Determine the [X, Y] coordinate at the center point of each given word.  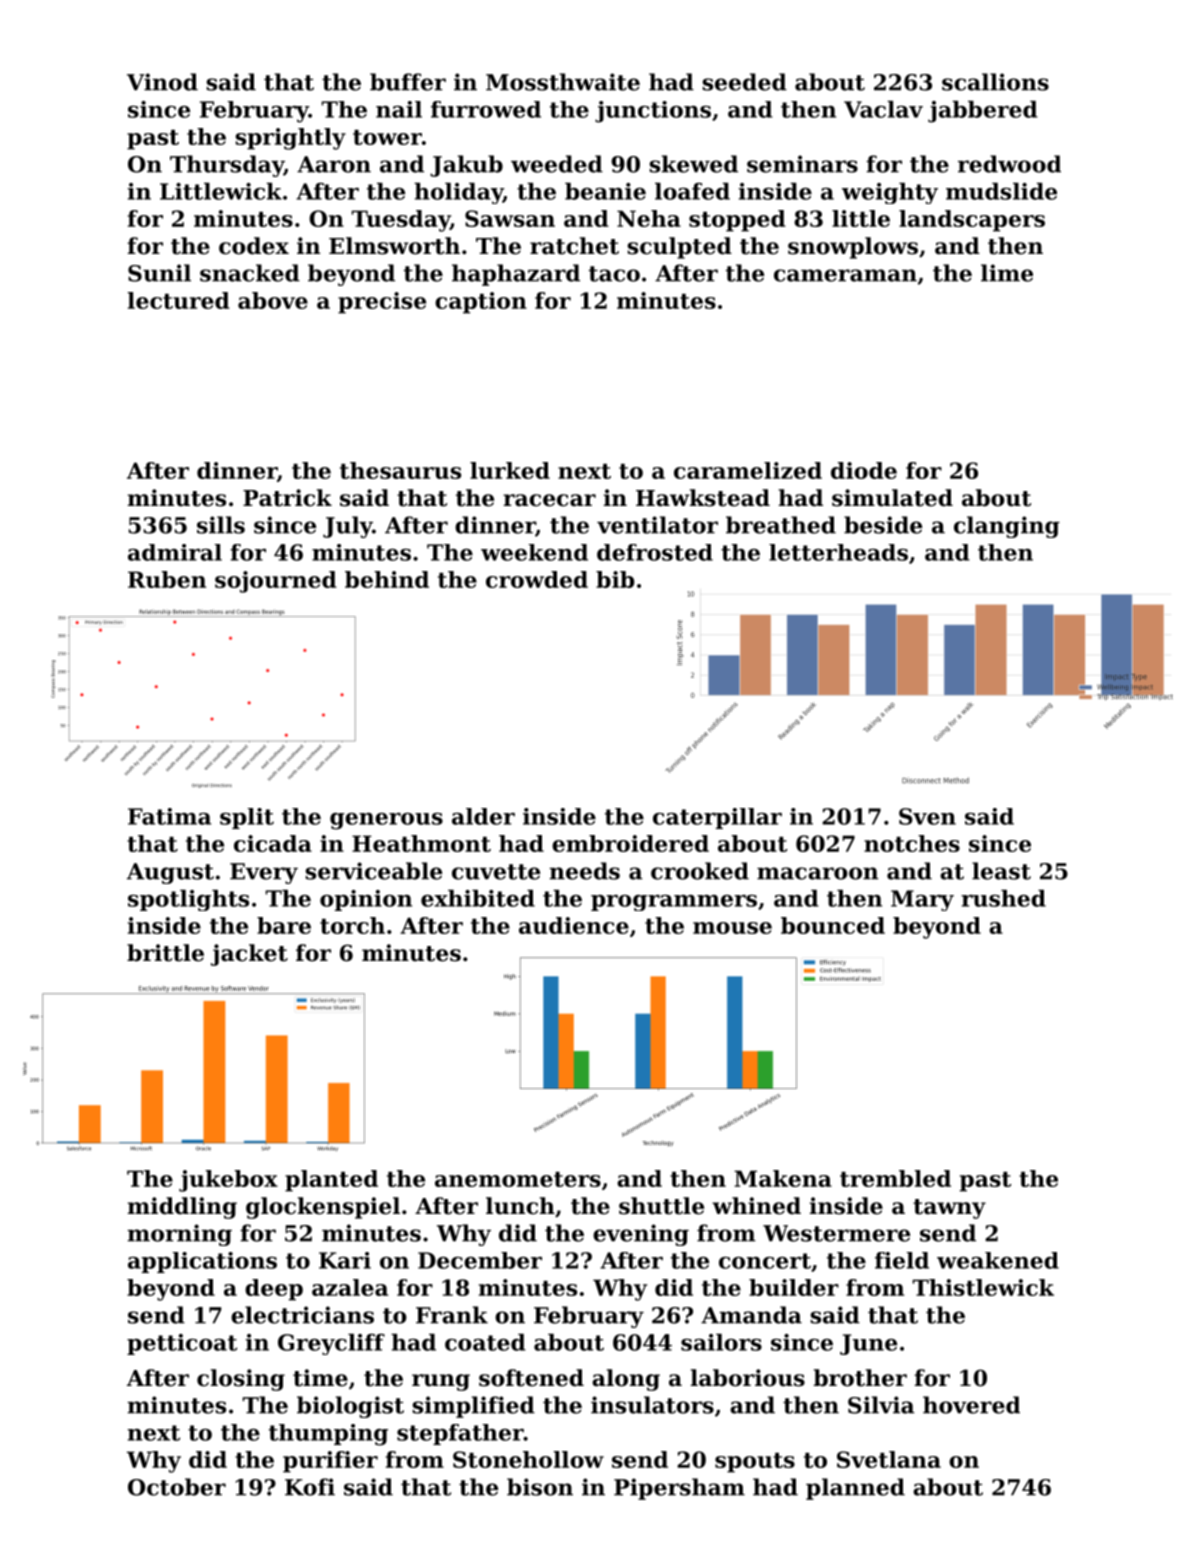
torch [352, 925]
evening [641, 1235]
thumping [328, 1435]
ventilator [657, 525]
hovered [971, 1405]
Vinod [162, 82]
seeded [745, 82]
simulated [892, 498]
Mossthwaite [563, 82]
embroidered [630, 843]
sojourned [276, 582]
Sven [927, 816]
